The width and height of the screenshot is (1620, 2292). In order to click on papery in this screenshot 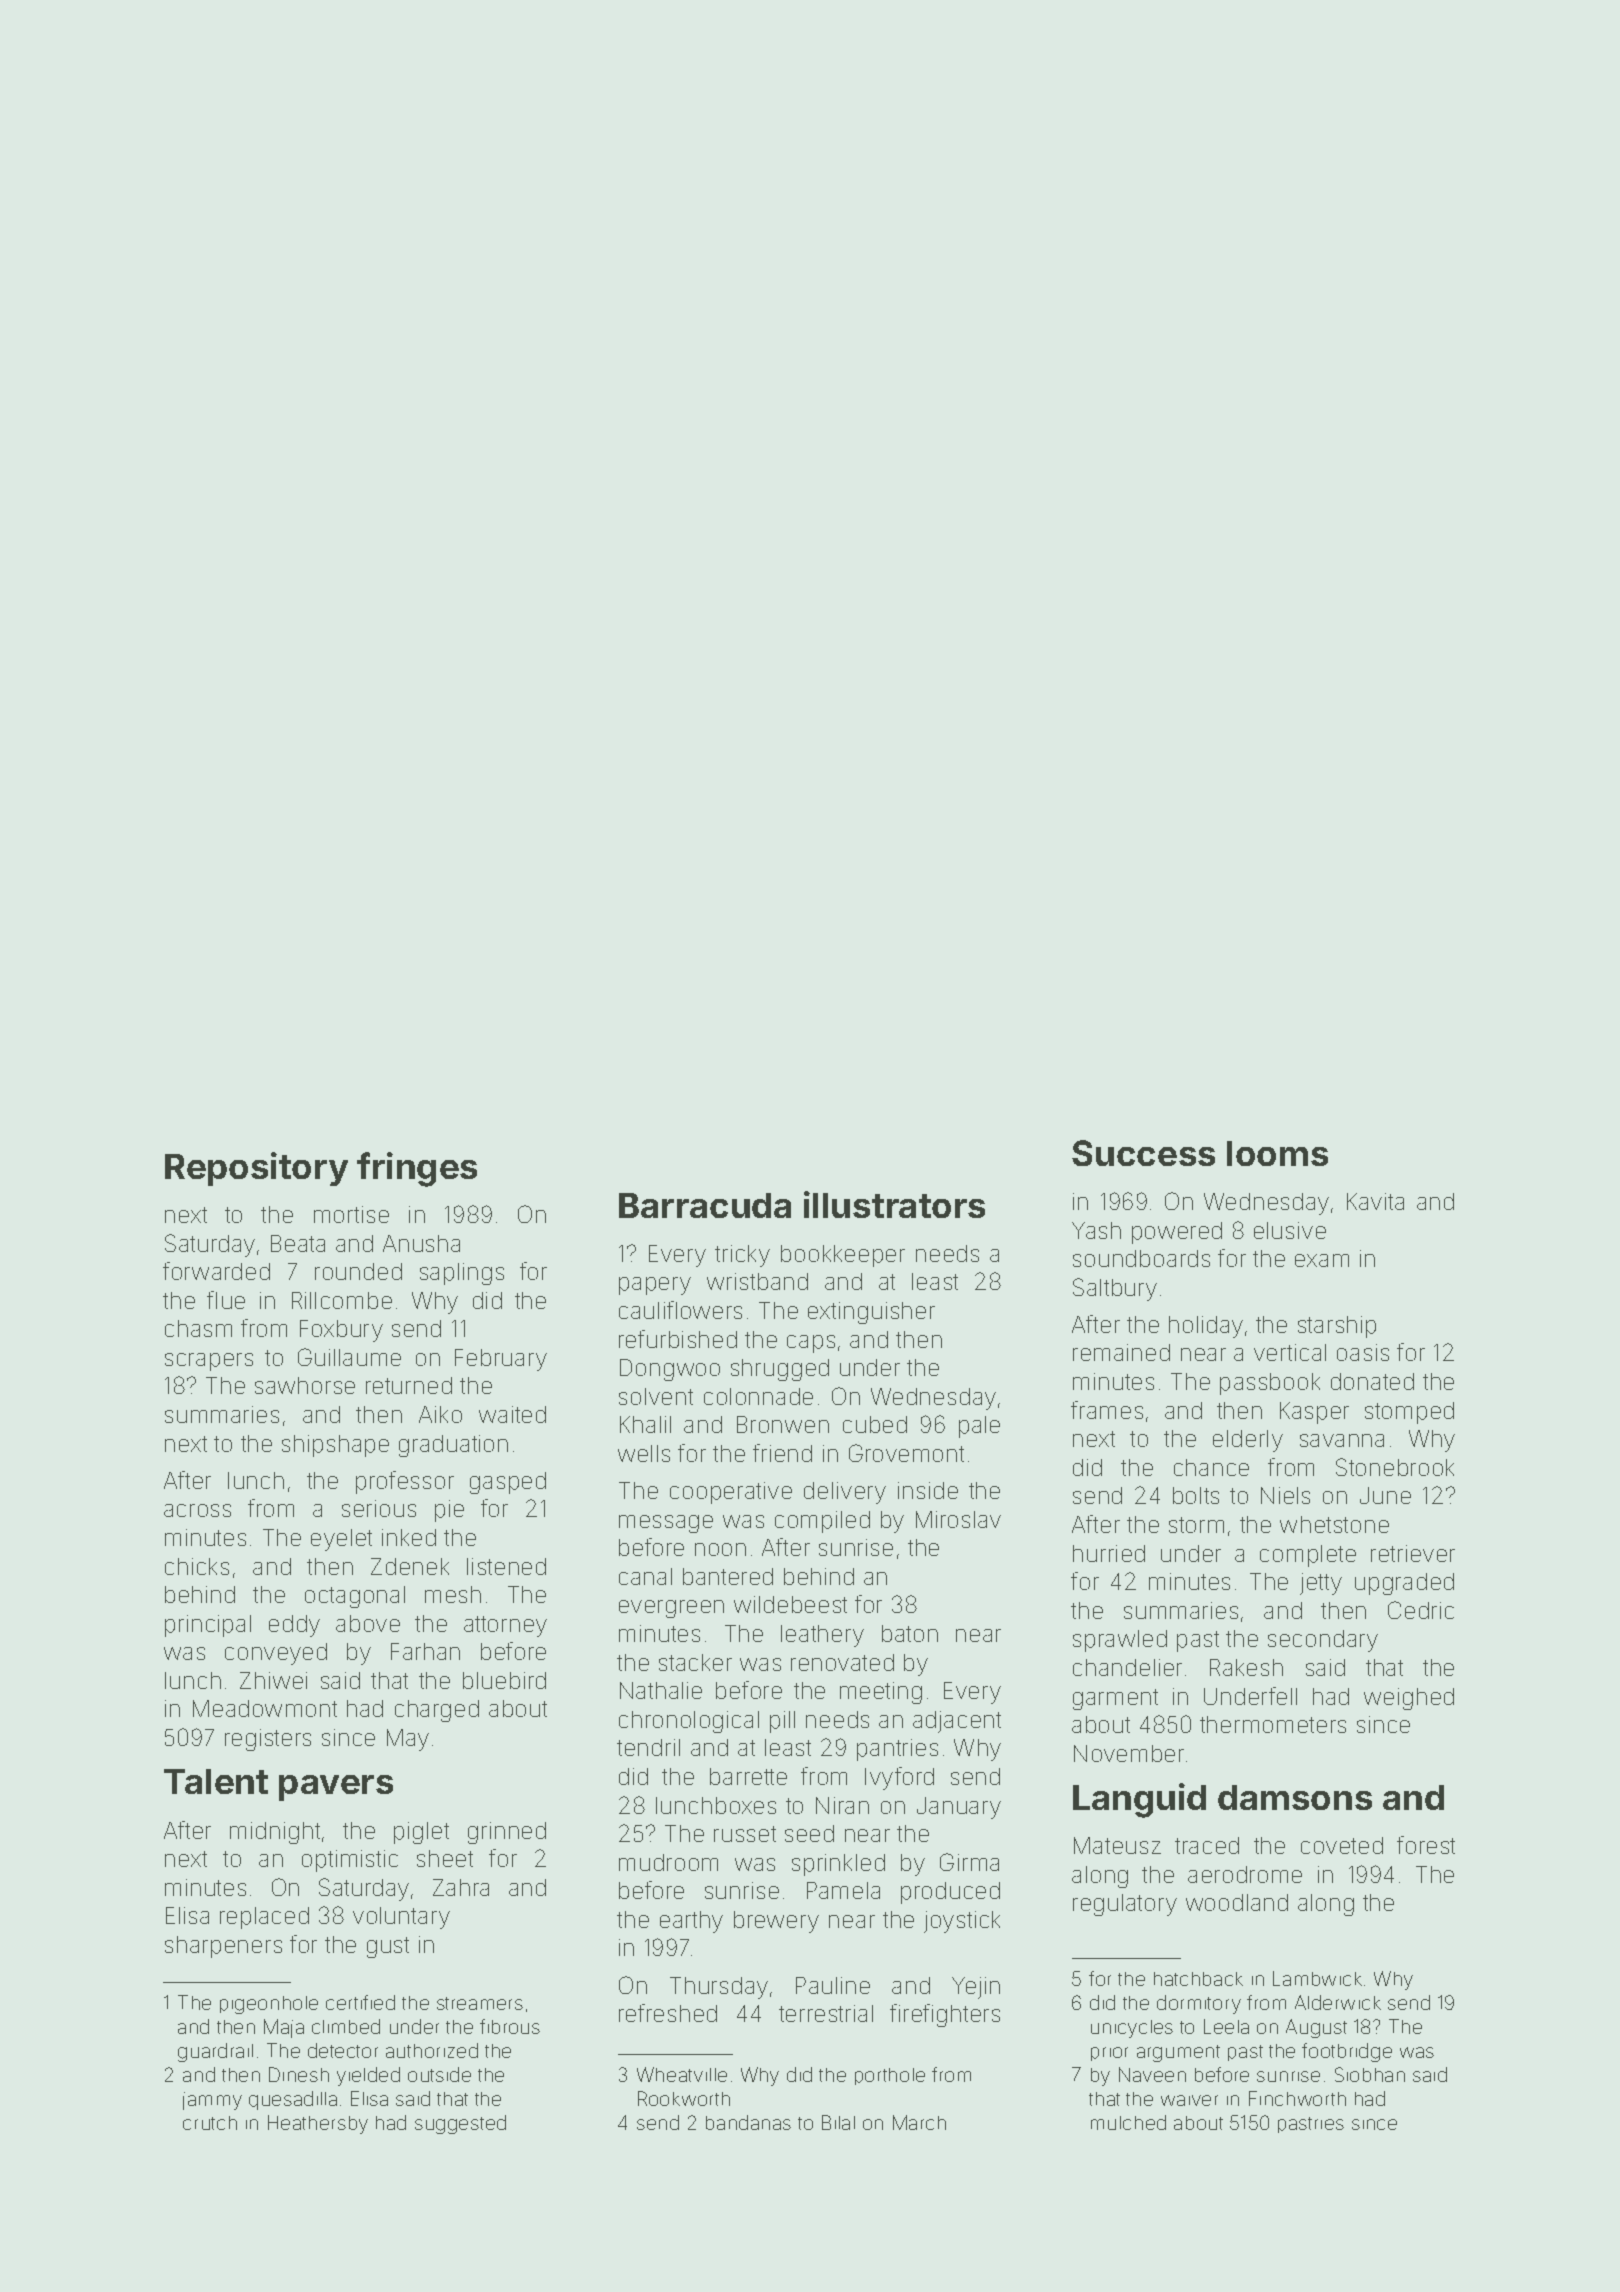, I will do `click(655, 1286)`.
